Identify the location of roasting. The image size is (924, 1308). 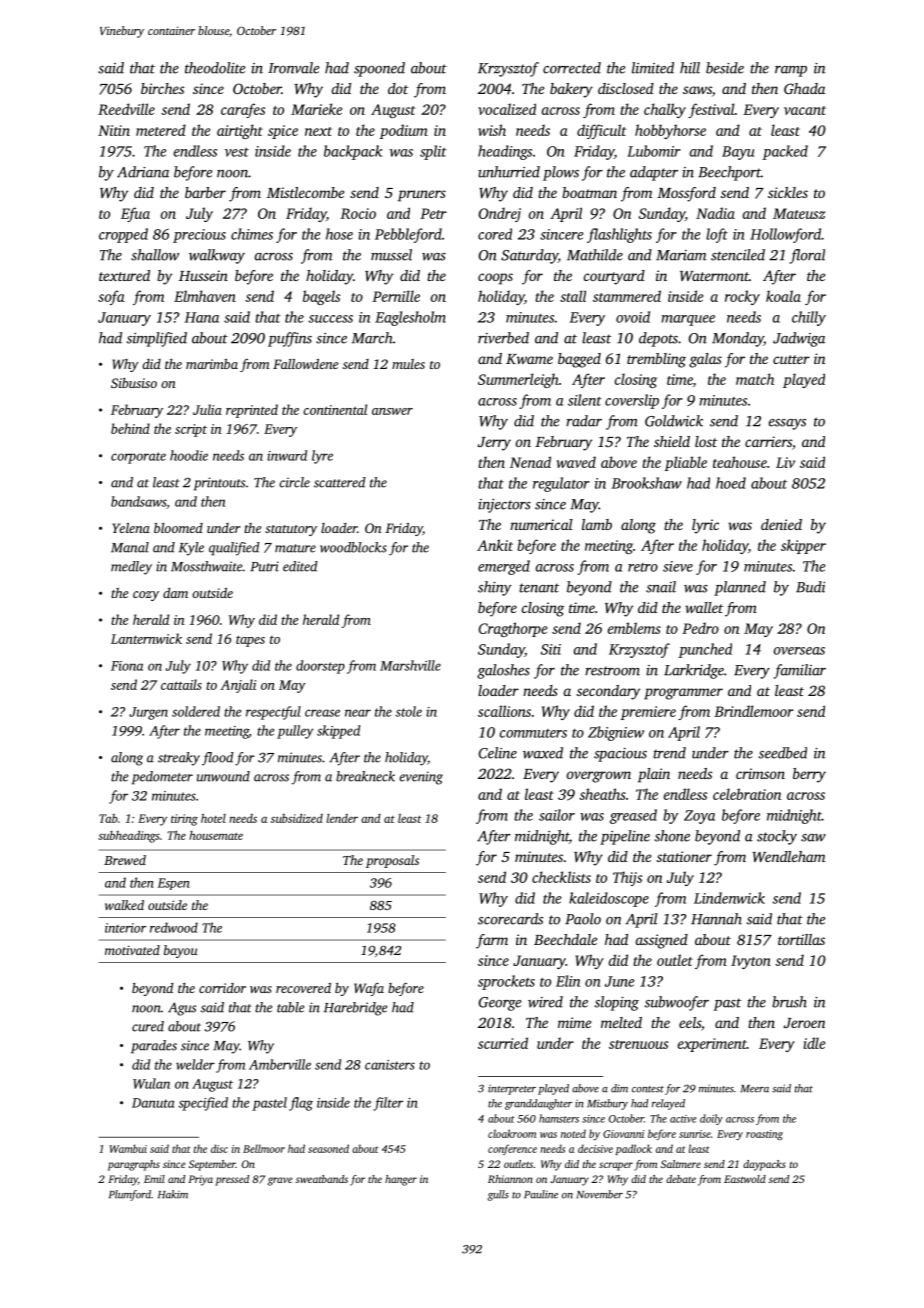
(764, 1135).
